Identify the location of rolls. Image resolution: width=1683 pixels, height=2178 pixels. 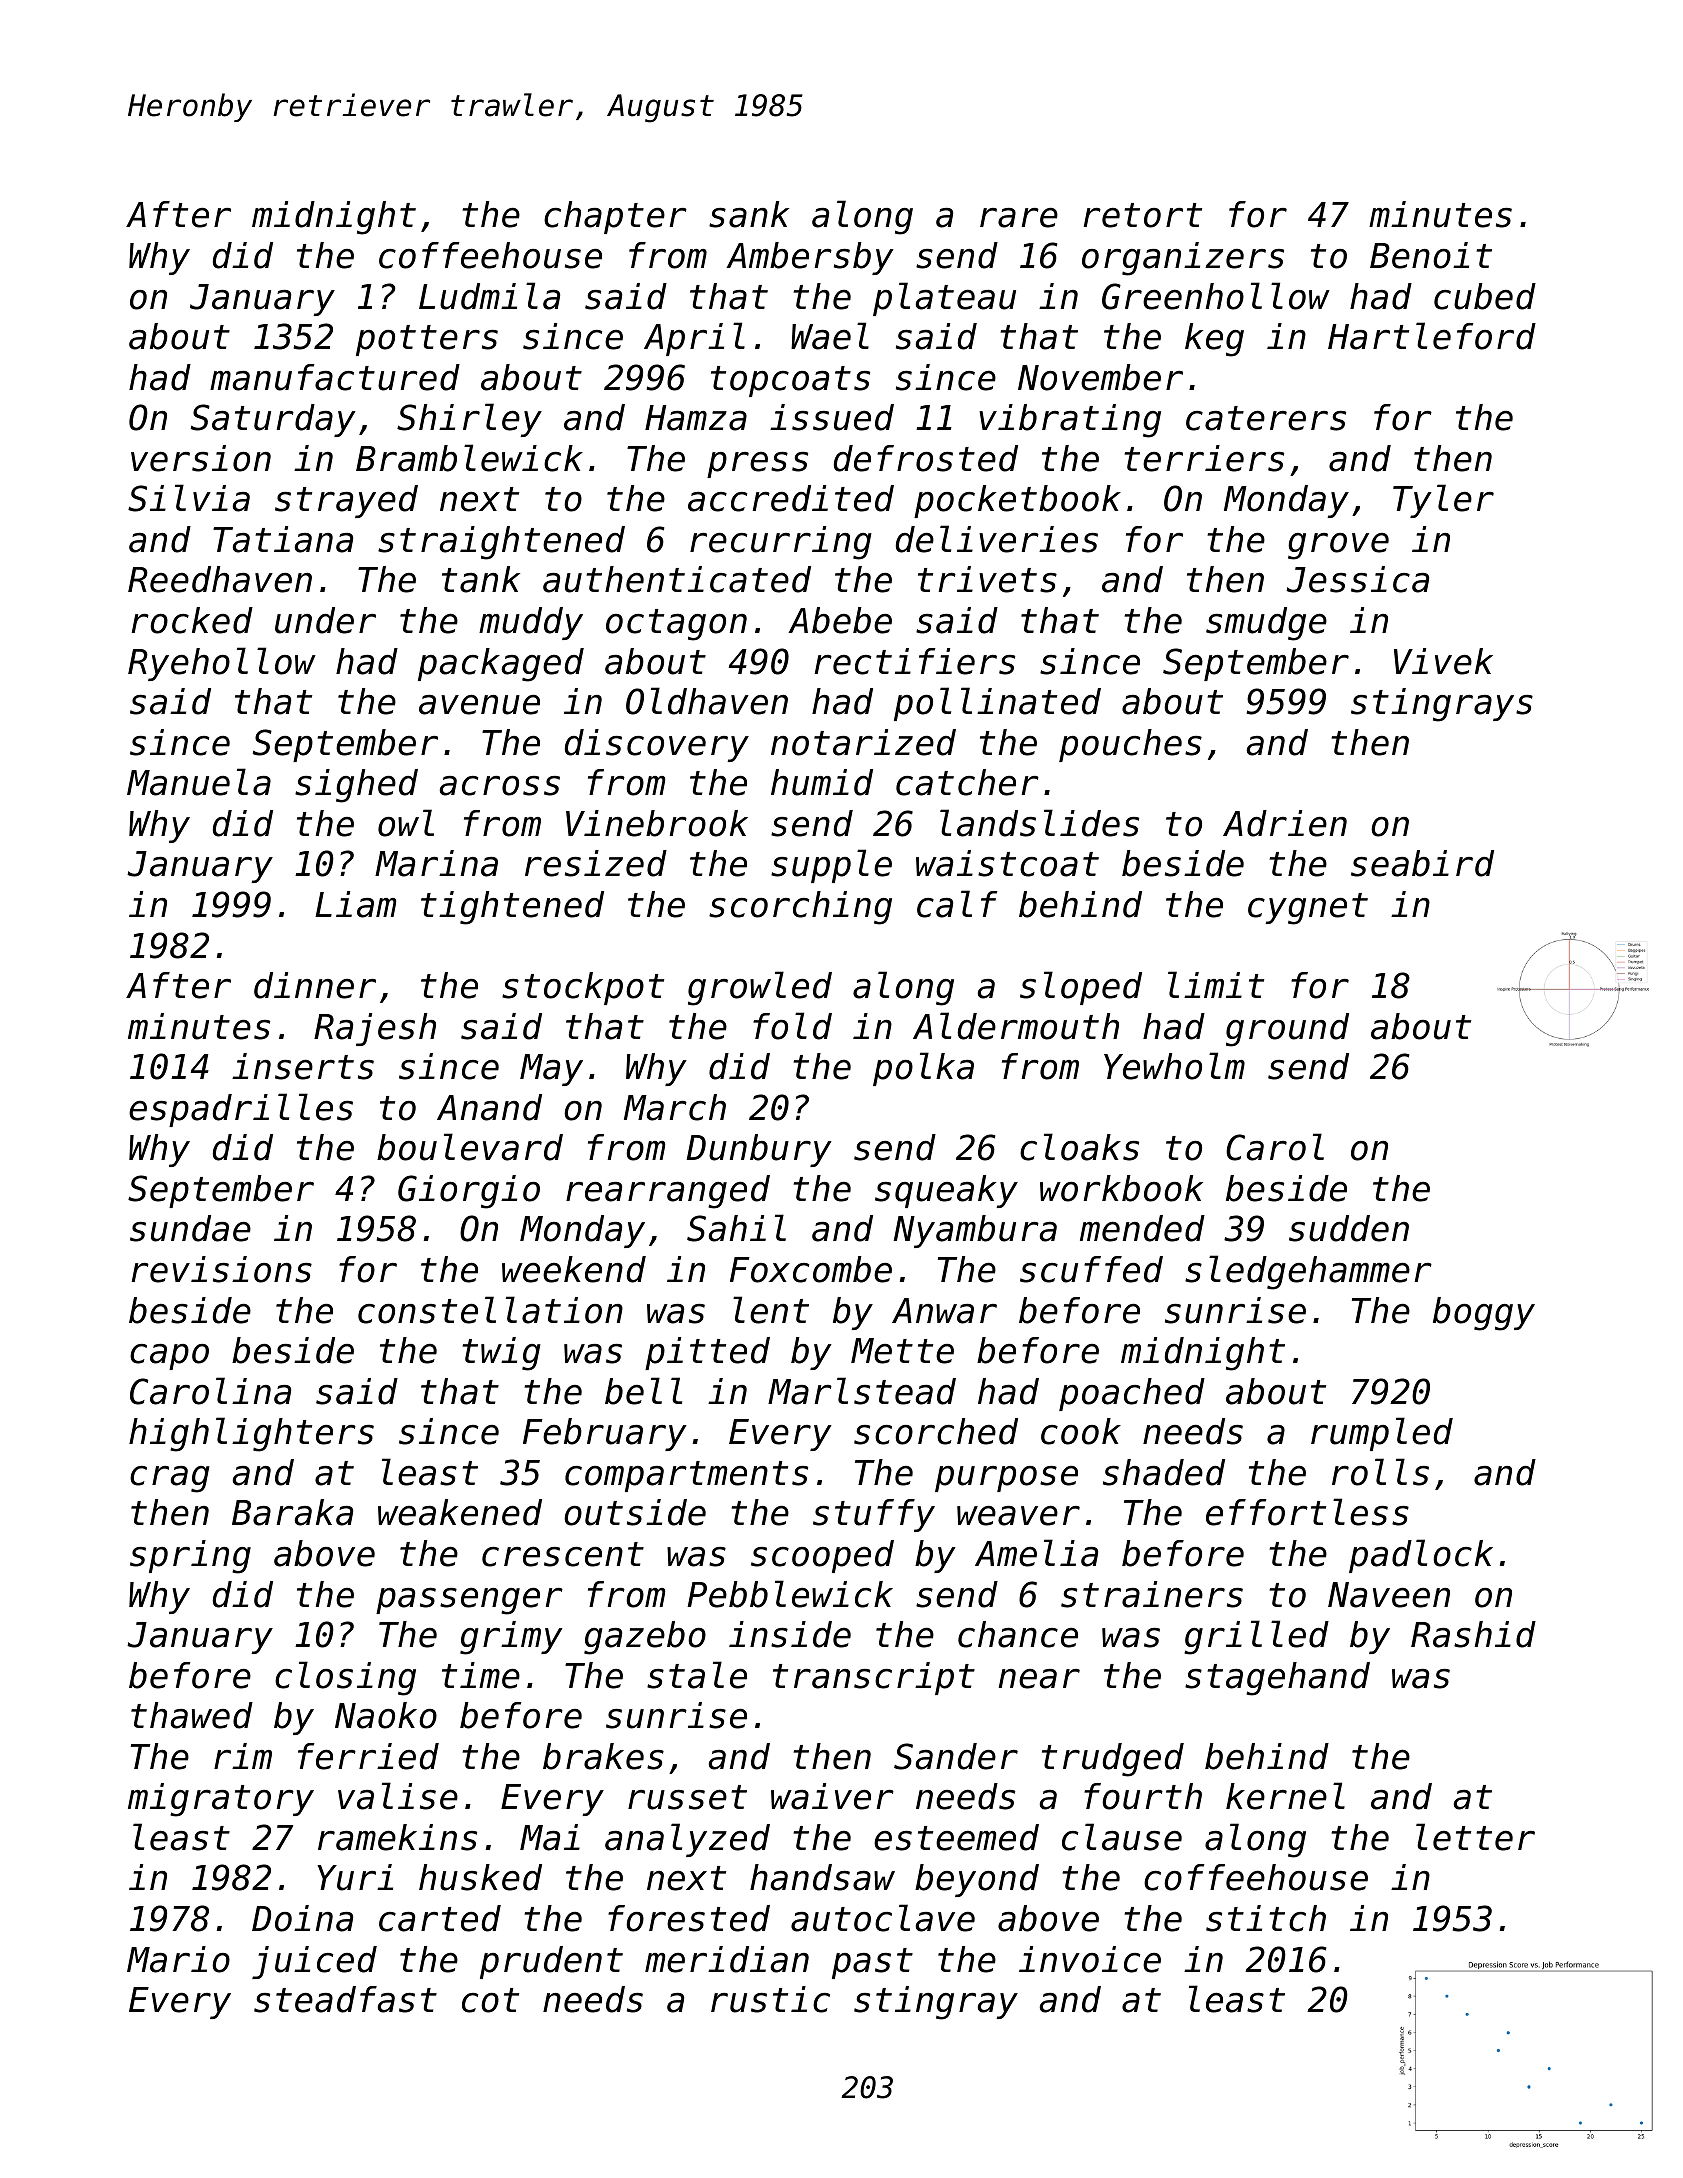
(1380, 1472).
